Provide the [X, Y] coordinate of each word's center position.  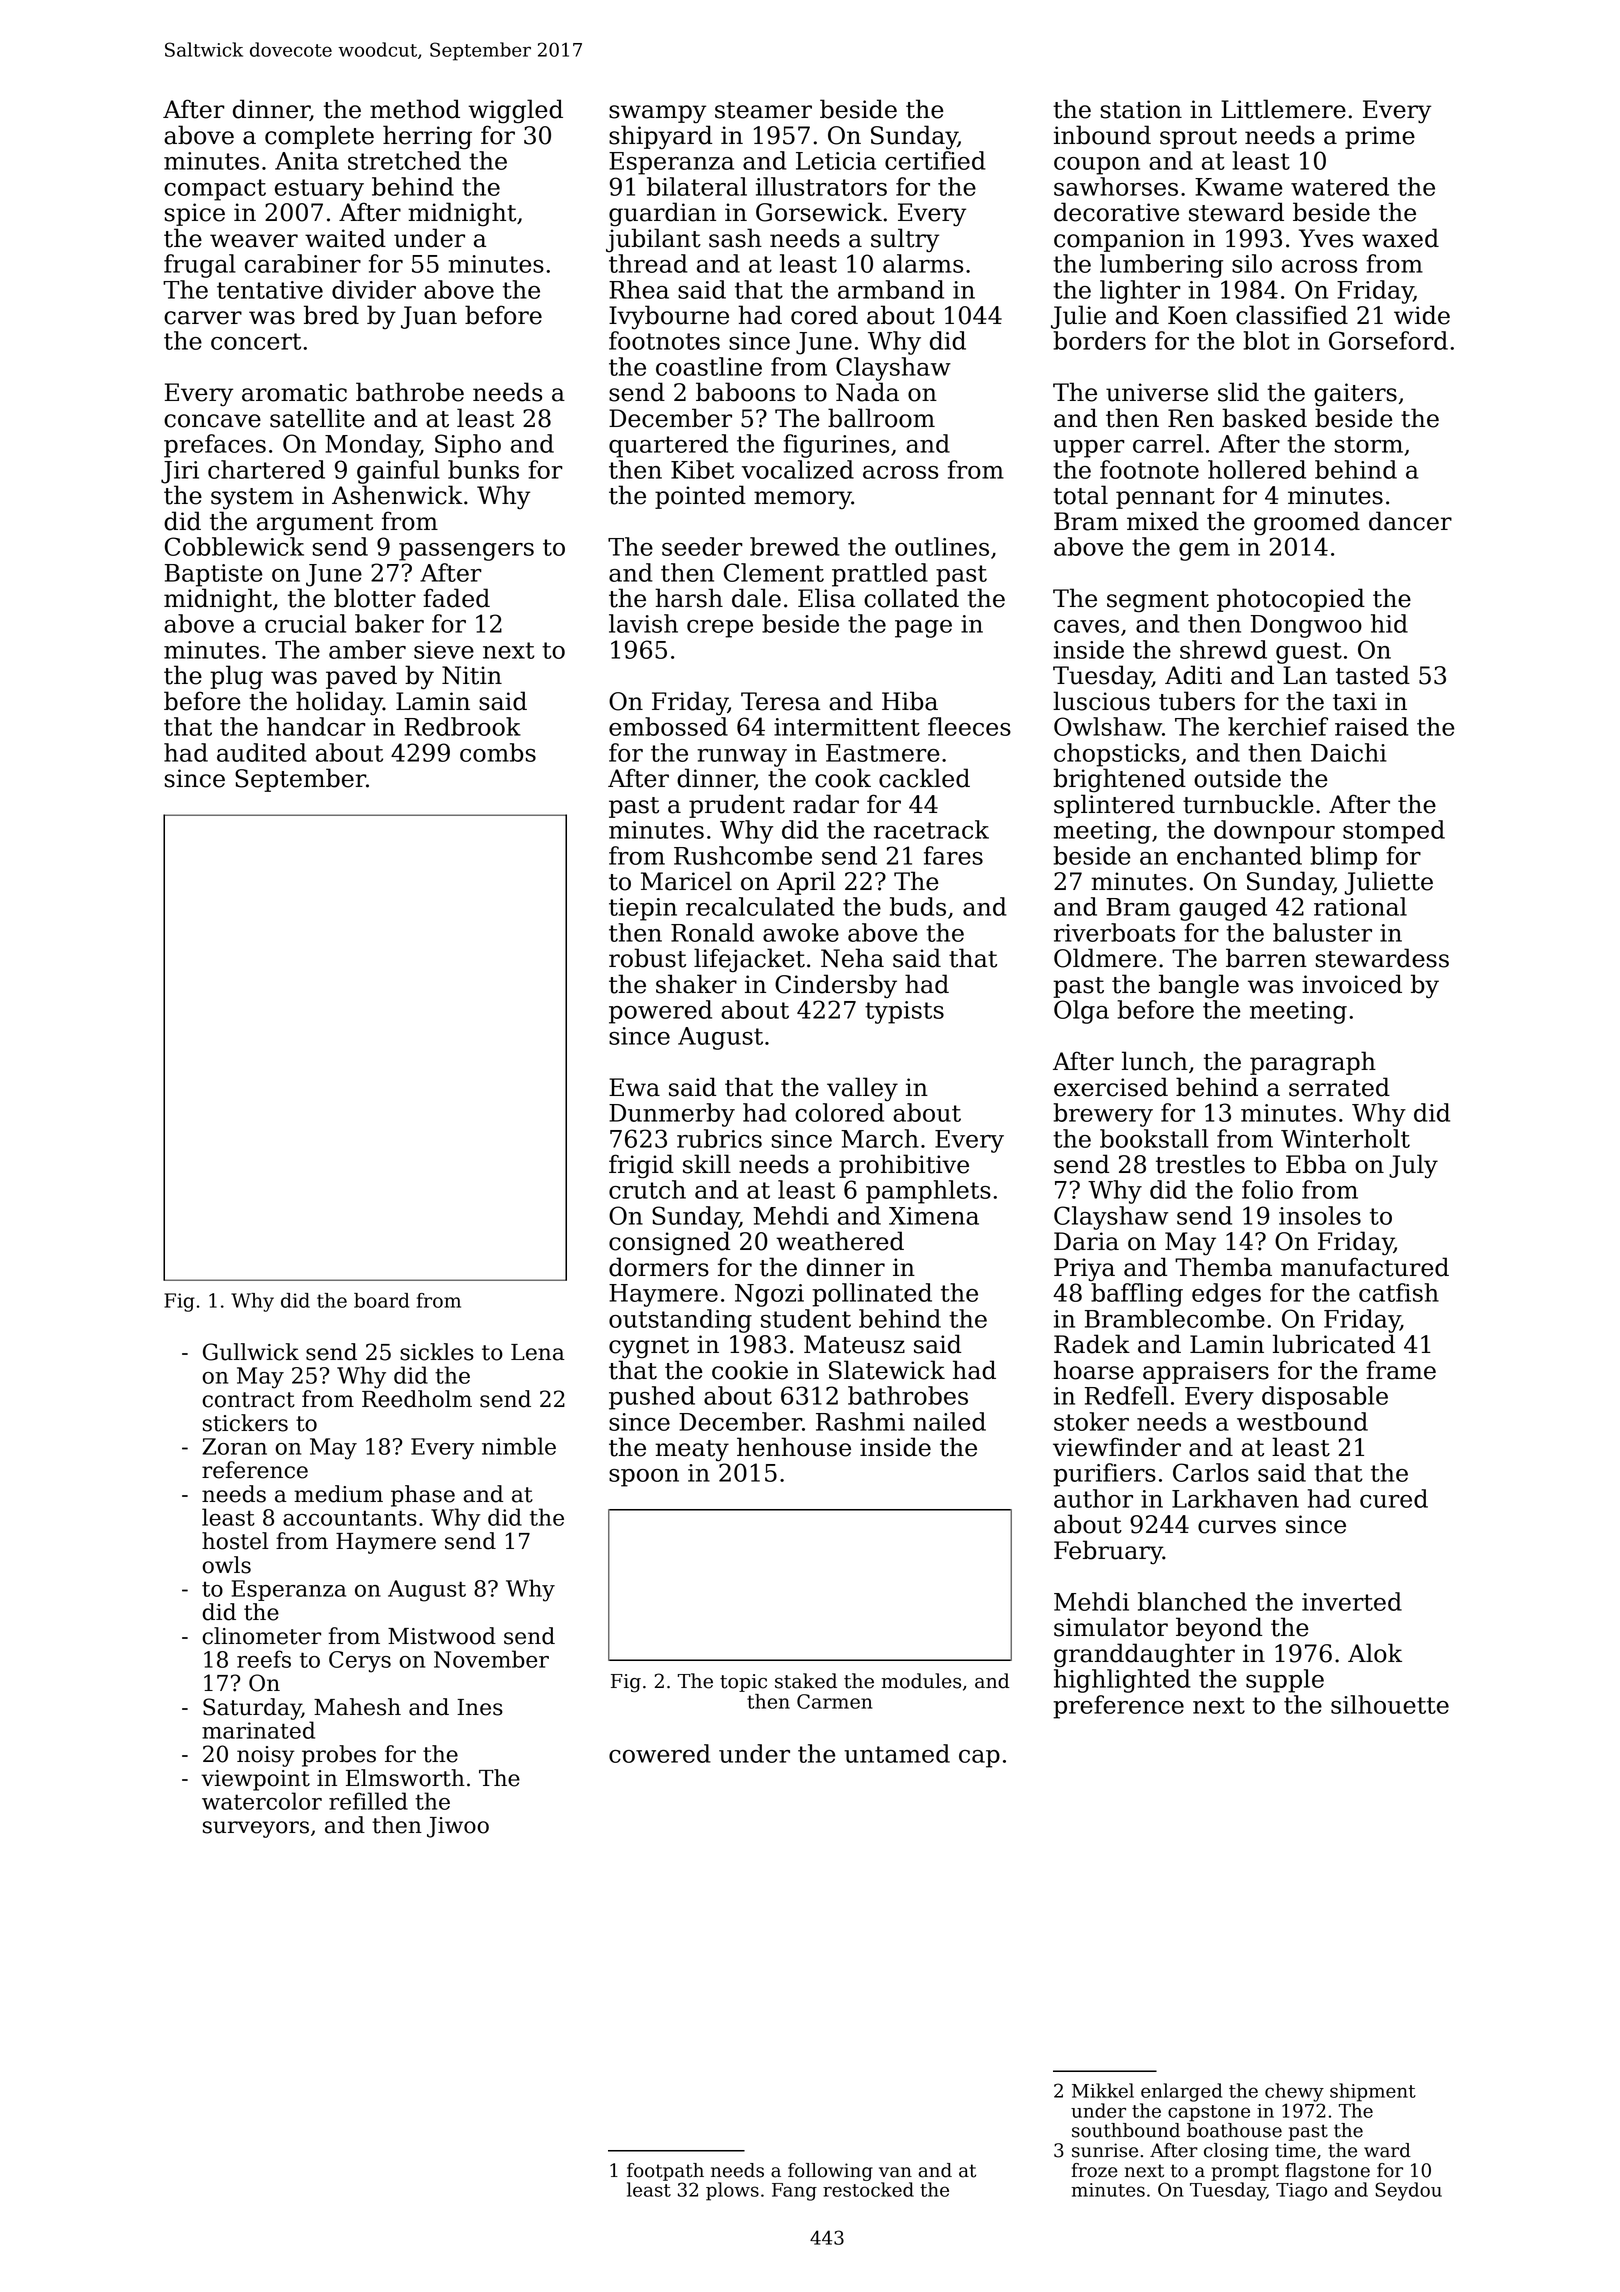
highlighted [1122, 1681]
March [880, 1138]
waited [345, 238]
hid [1389, 623]
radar [826, 804]
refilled [368, 1801]
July [1413, 1166]
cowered [660, 1753]
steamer [763, 110]
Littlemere [1283, 109]
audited [262, 752]
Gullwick [251, 1352]
